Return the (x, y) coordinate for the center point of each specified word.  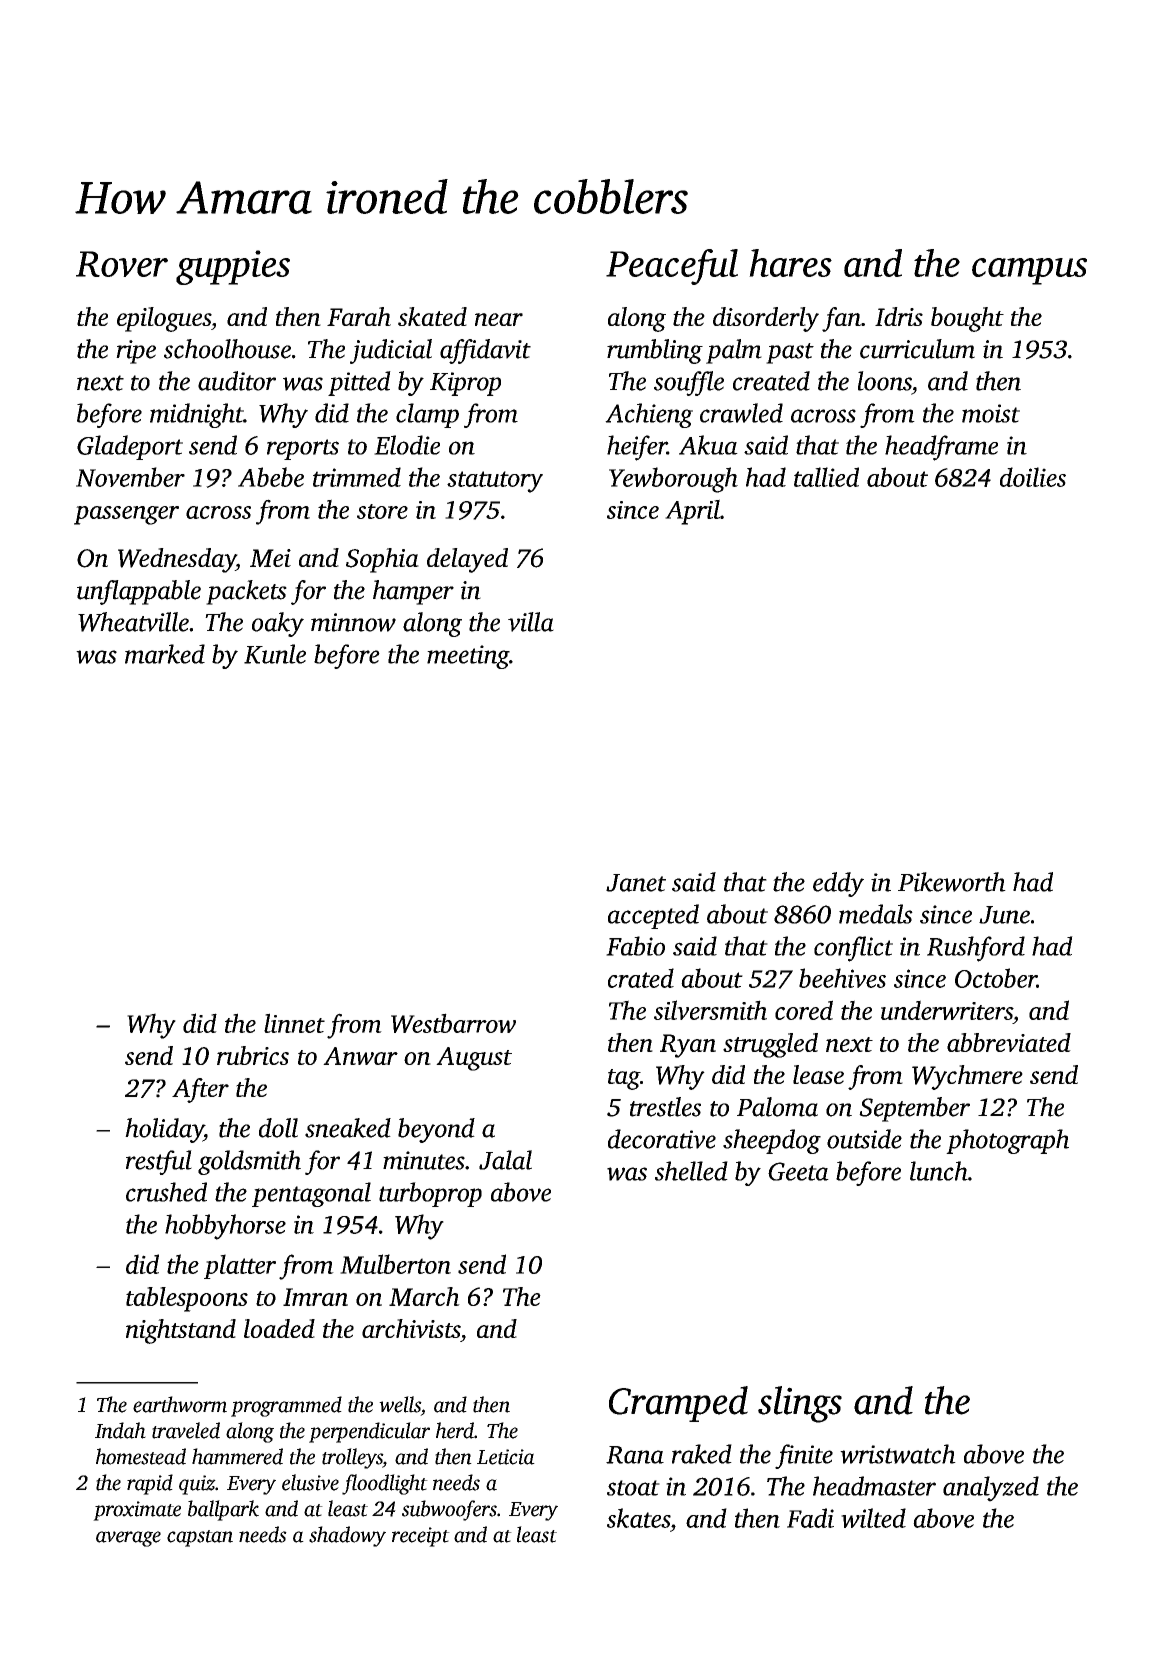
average (128, 1539)
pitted (359, 383)
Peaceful (672, 267)
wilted (873, 1518)
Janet (636, 883)
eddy (838, 884)
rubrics (253, 1055)
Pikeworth (952, 882)
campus (1029, 271)
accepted (653, 916)
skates (638, 1518)
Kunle (275, 654)
